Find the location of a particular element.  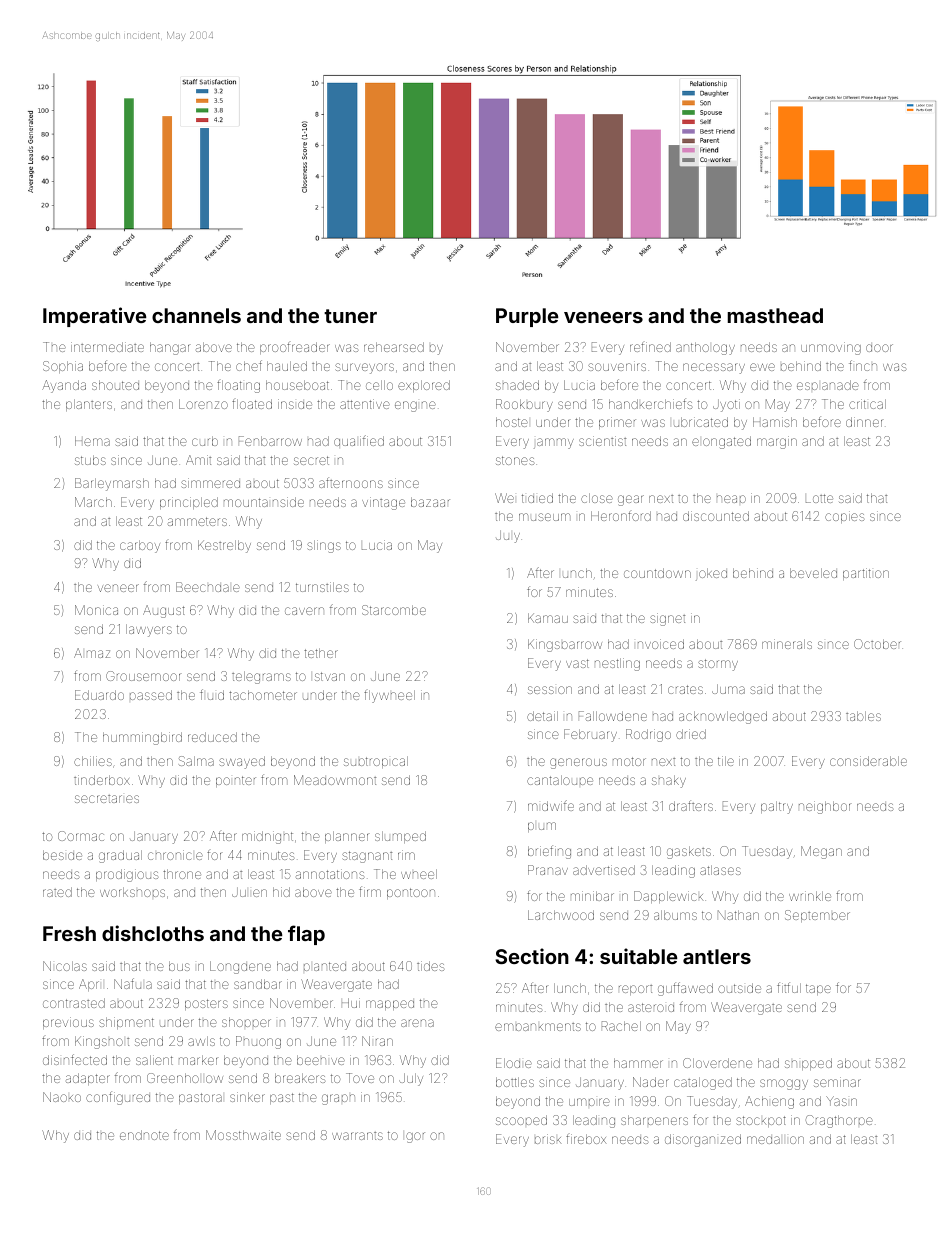

advertised is located at coordinates (604, 870).
